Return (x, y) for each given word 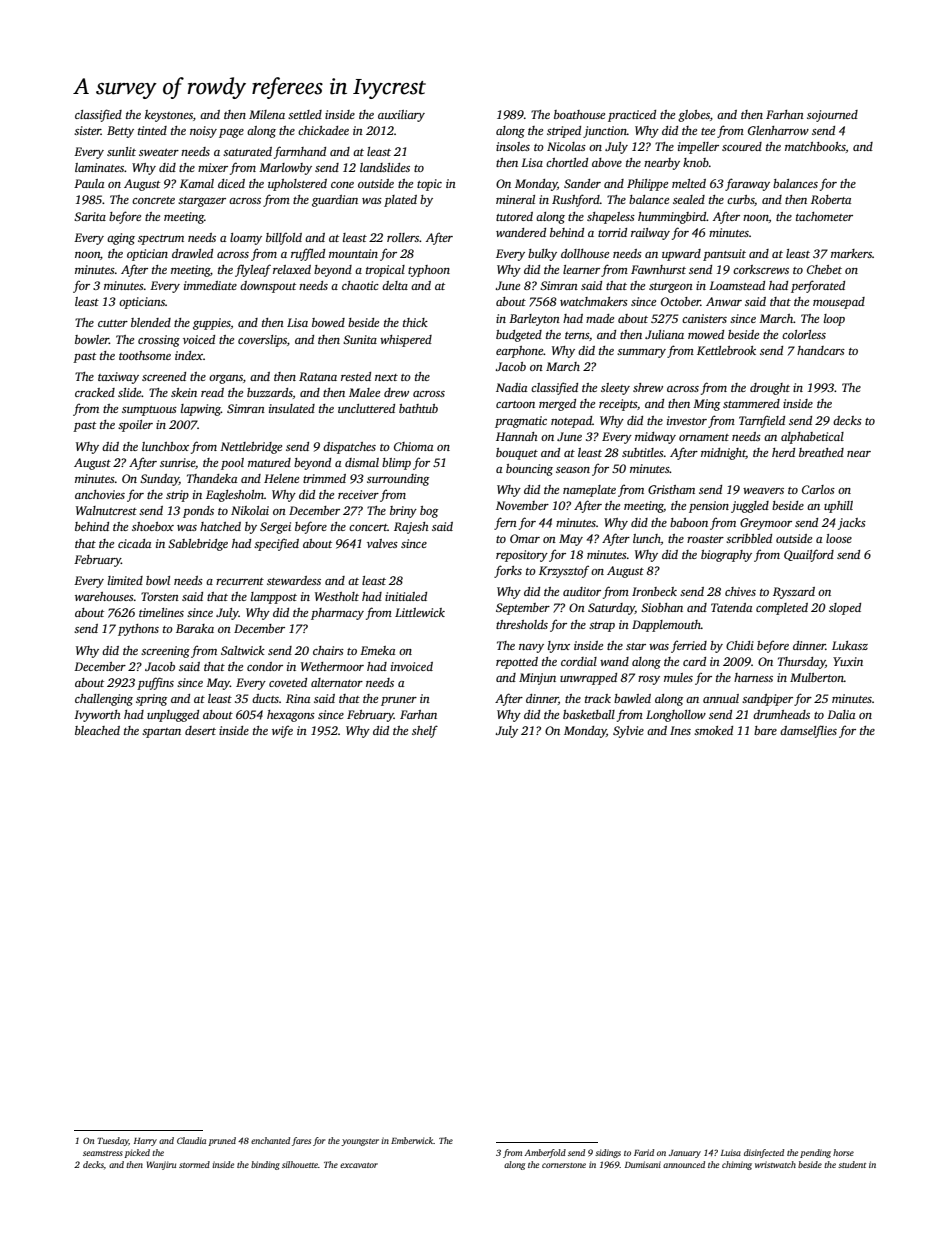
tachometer (824, 216)
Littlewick (420, 612)
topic (429, 185)
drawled (192, 253)
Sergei (275, 528)
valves (382, 543)
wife (282, 731)
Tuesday (113, 1141)
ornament (704, 437)
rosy (649, 680)
